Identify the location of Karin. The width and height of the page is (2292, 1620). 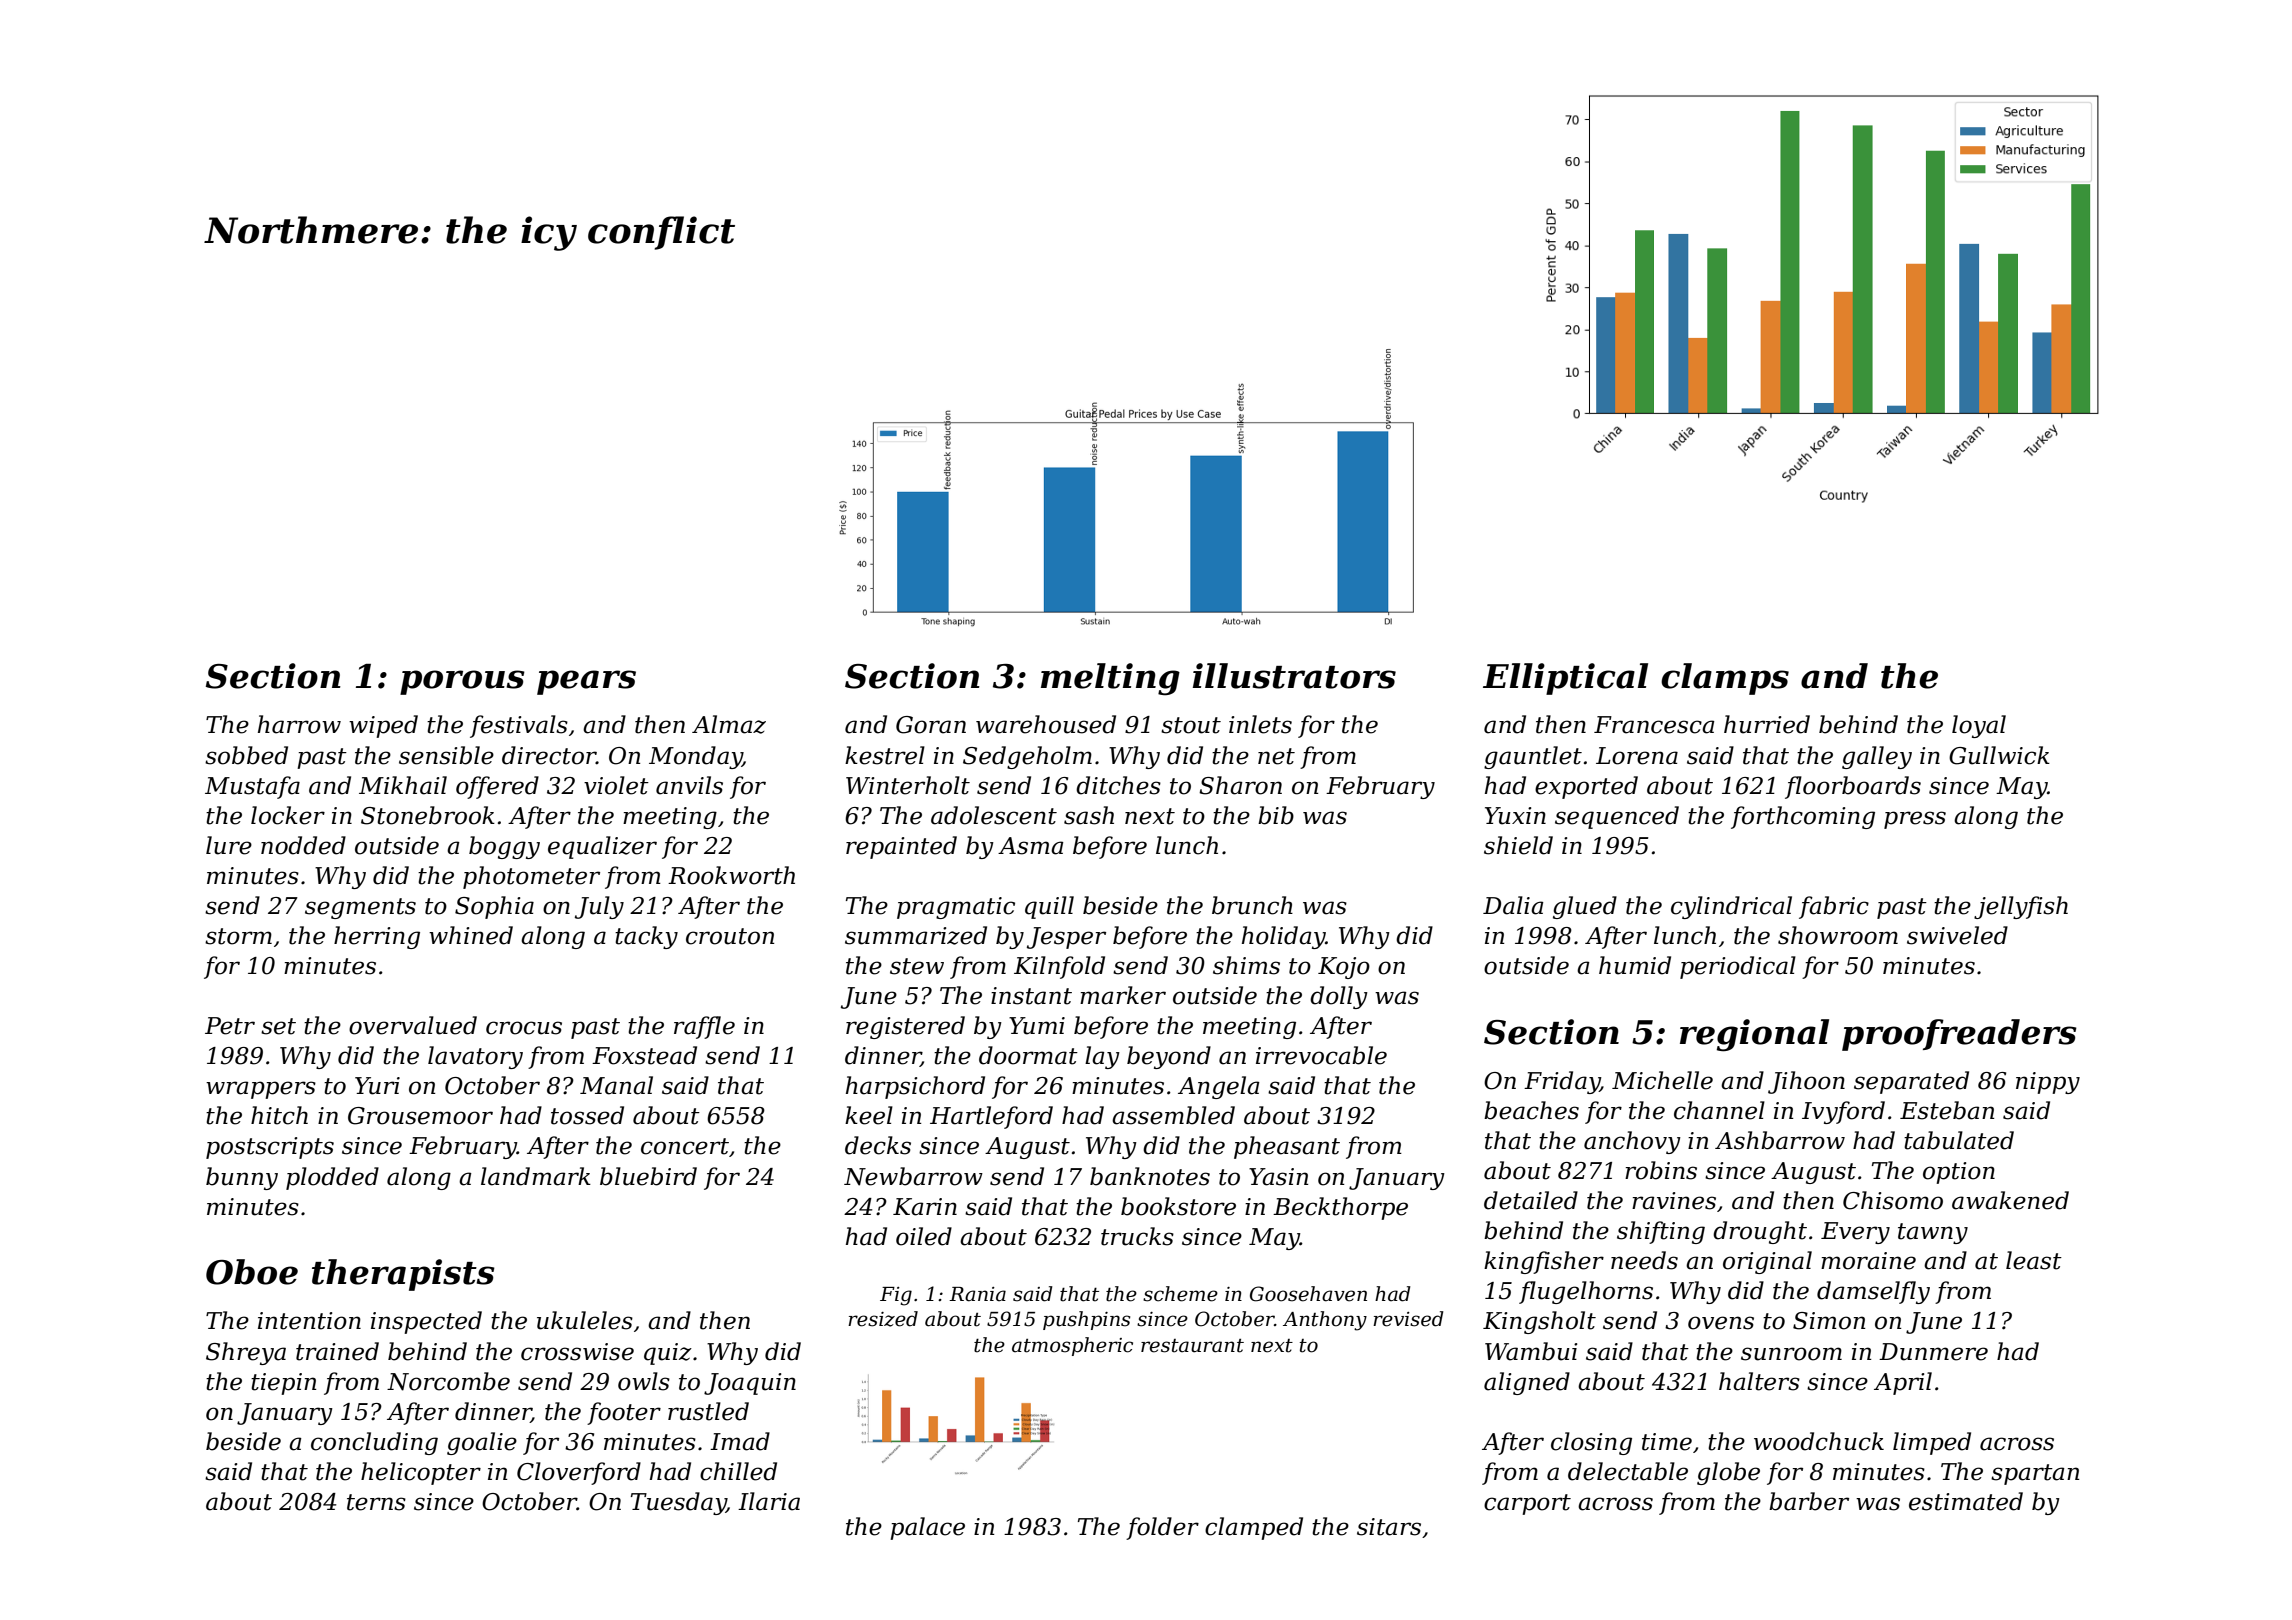
(925, 1207).
